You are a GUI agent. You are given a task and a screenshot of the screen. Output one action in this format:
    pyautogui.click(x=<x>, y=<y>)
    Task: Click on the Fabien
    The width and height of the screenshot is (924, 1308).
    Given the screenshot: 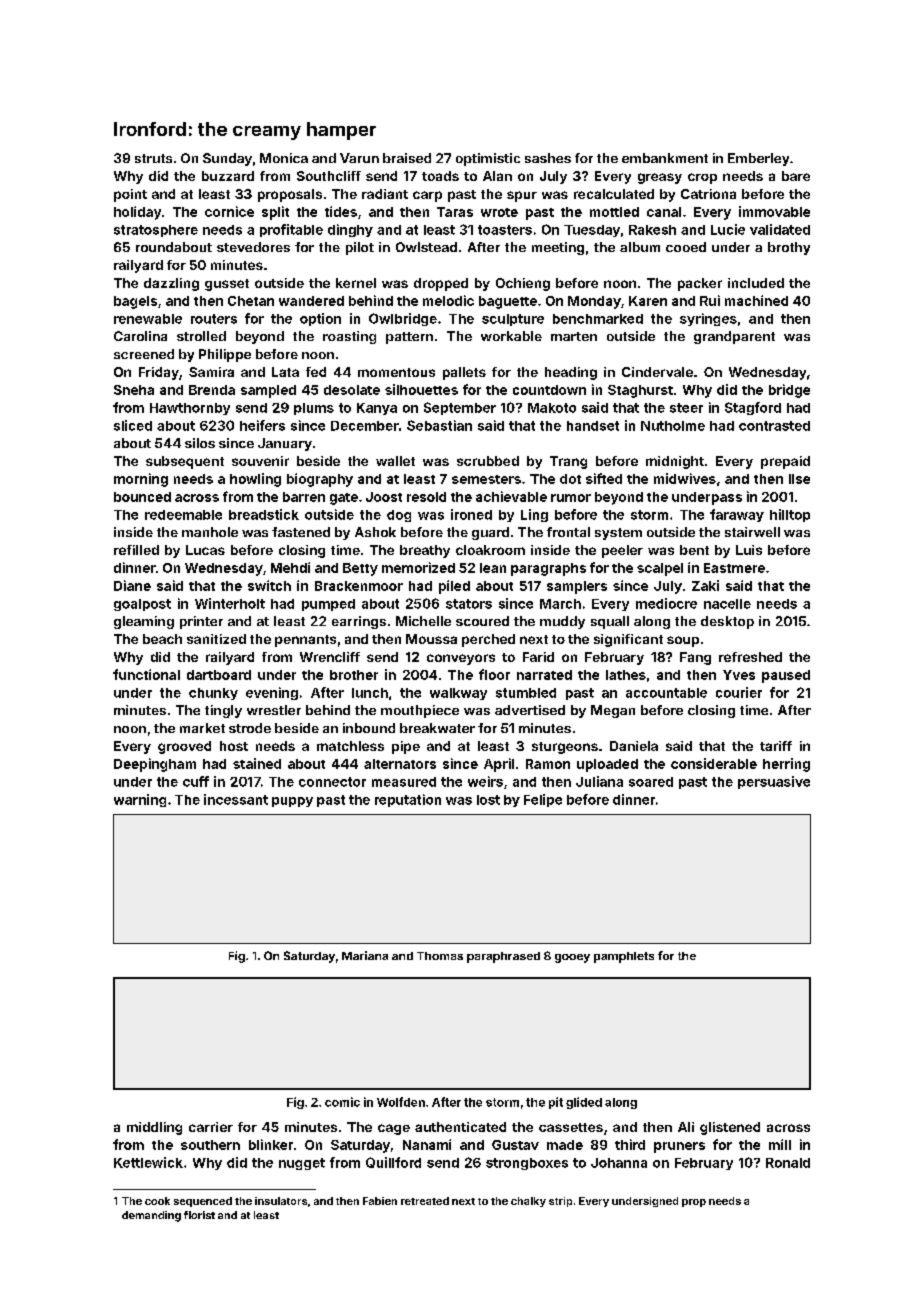 What is the action you would take?
    pyautogui.click(x=380, y=1201)
